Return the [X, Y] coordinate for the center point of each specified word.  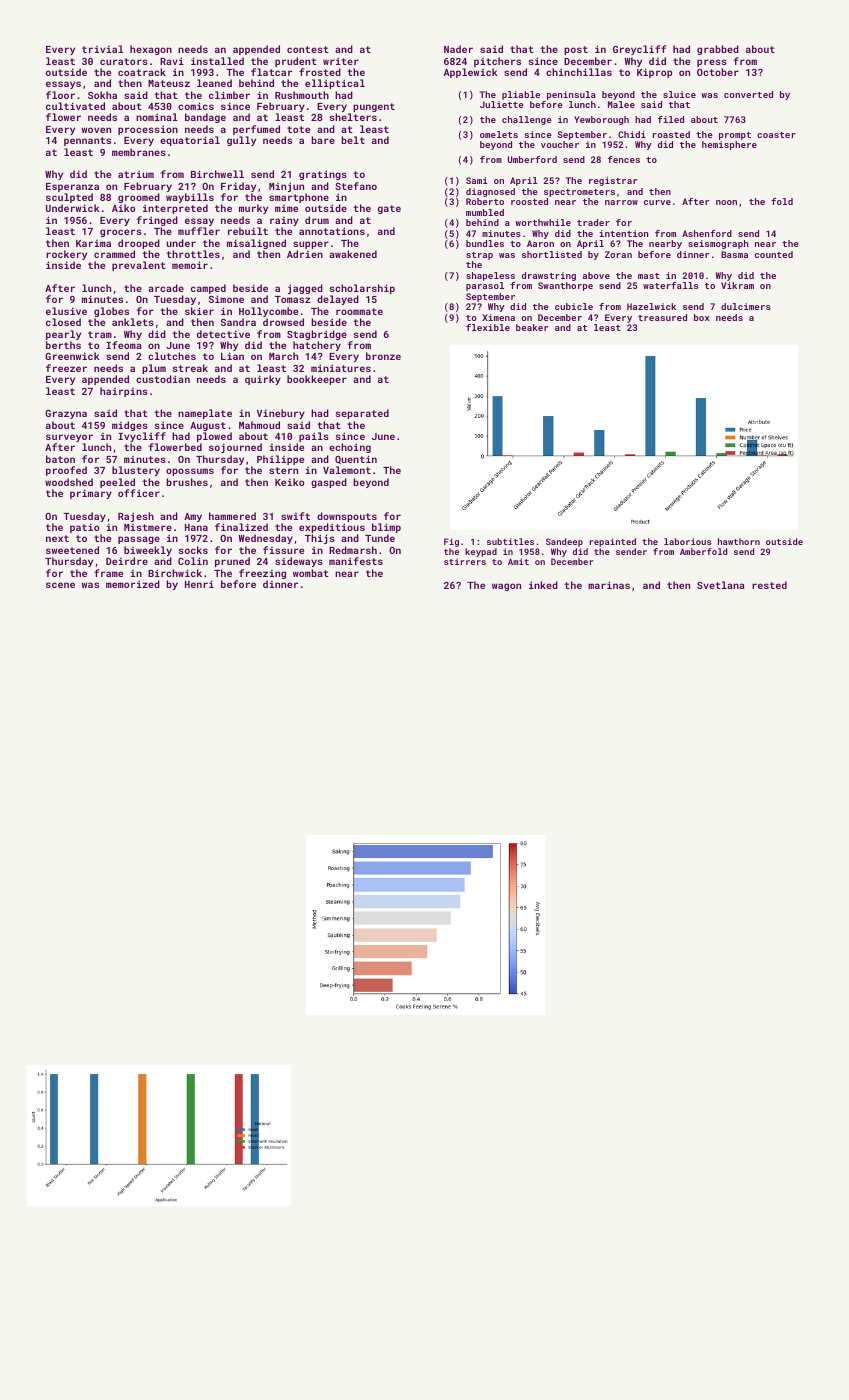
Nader [458, 49]
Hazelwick [651, 306]
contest [308, 49]
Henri [199, 584]
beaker [532, 327]
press [712, 63]
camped [208, 290]
